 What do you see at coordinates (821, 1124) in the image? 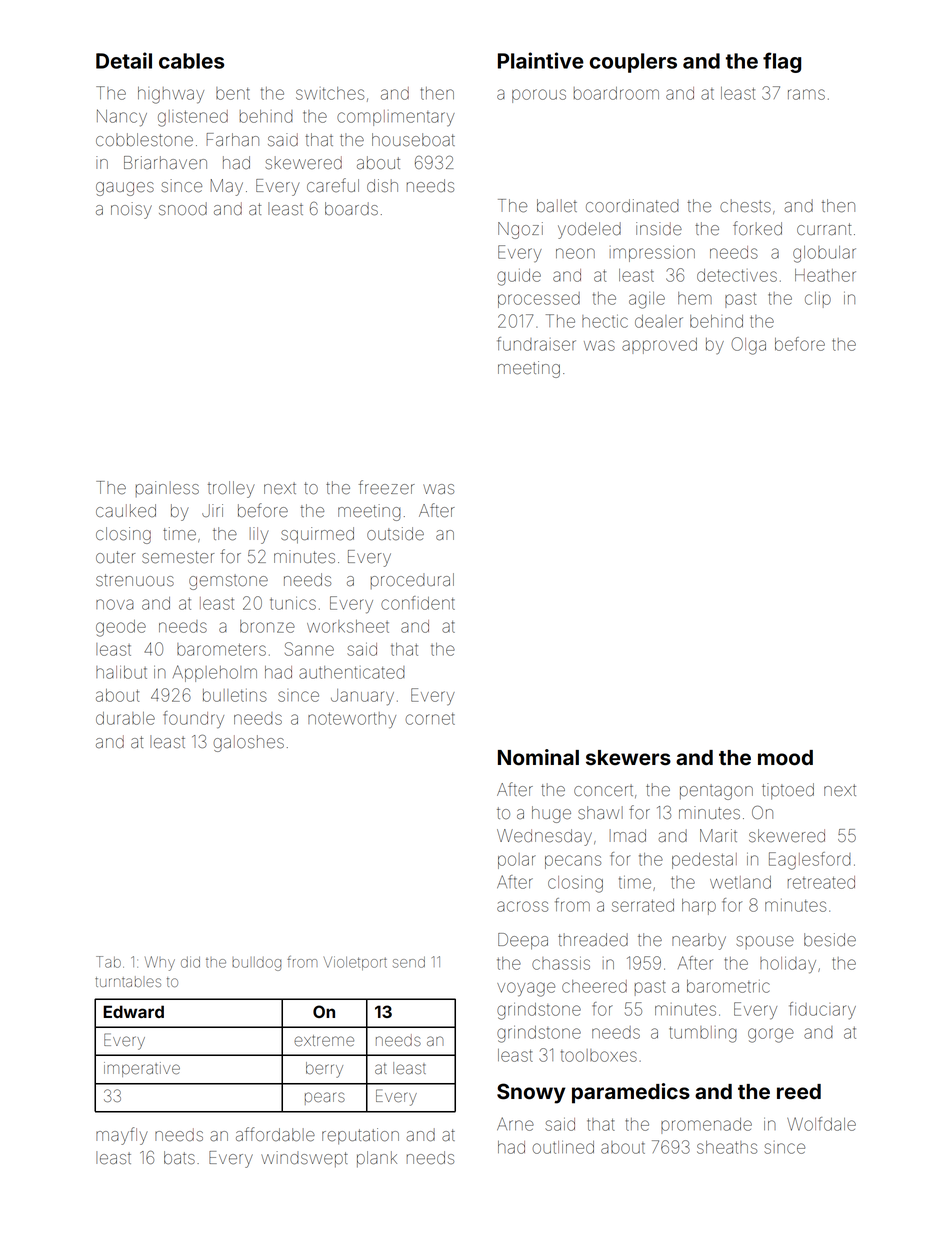
I see `Wolfdale` at bounding box center [821, 1124].
